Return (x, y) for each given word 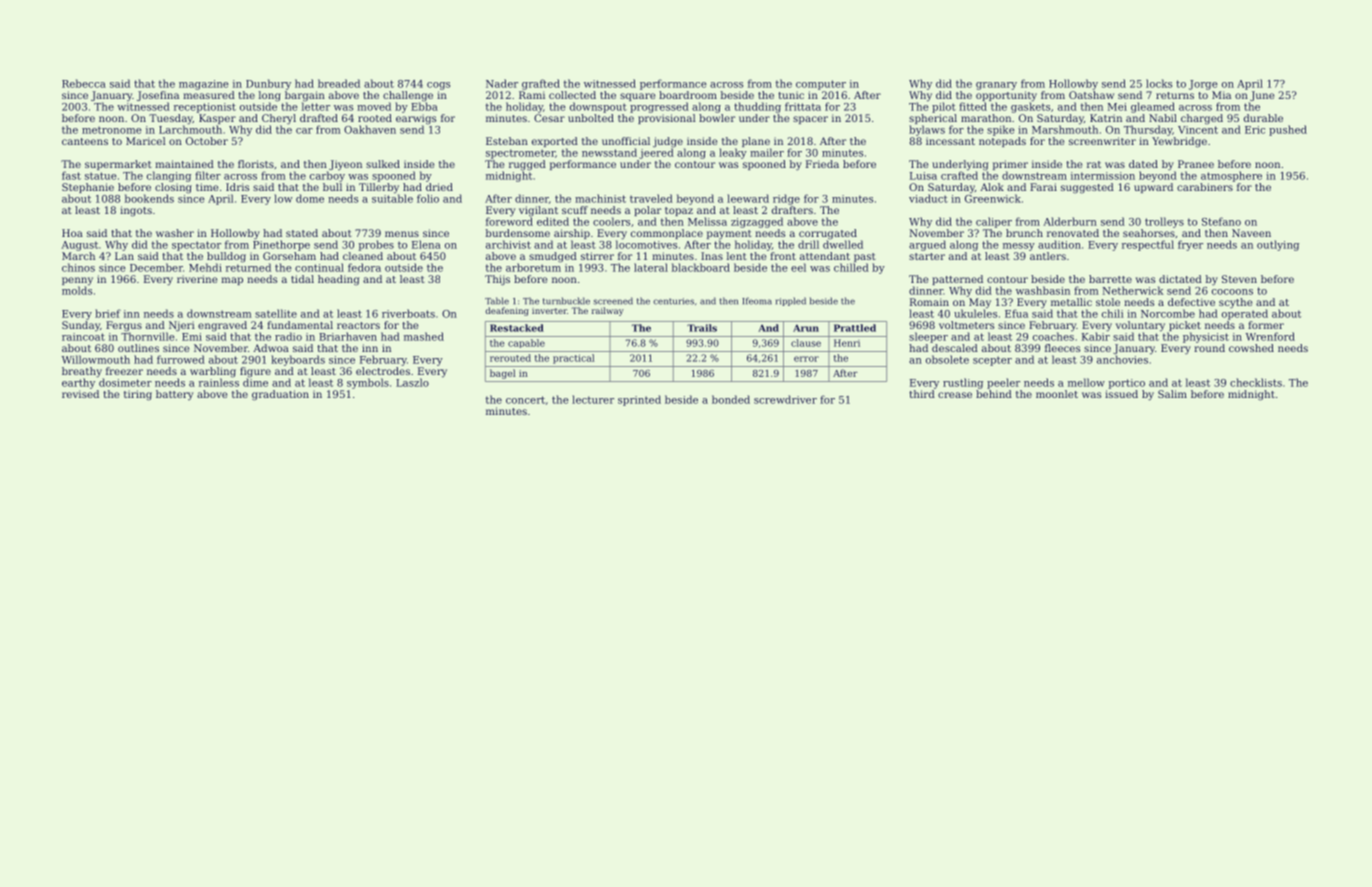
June (1262, 96)
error (806, 359)
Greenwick (993, 198)
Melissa (707, 221)
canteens (85, 141)
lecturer (593, 399)
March (78, 256)
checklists (1256, 382)
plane (756, 142)
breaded (339, 83)
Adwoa (271, 348)
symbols (368, 383)
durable (1263, 118)
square (637, 97)
